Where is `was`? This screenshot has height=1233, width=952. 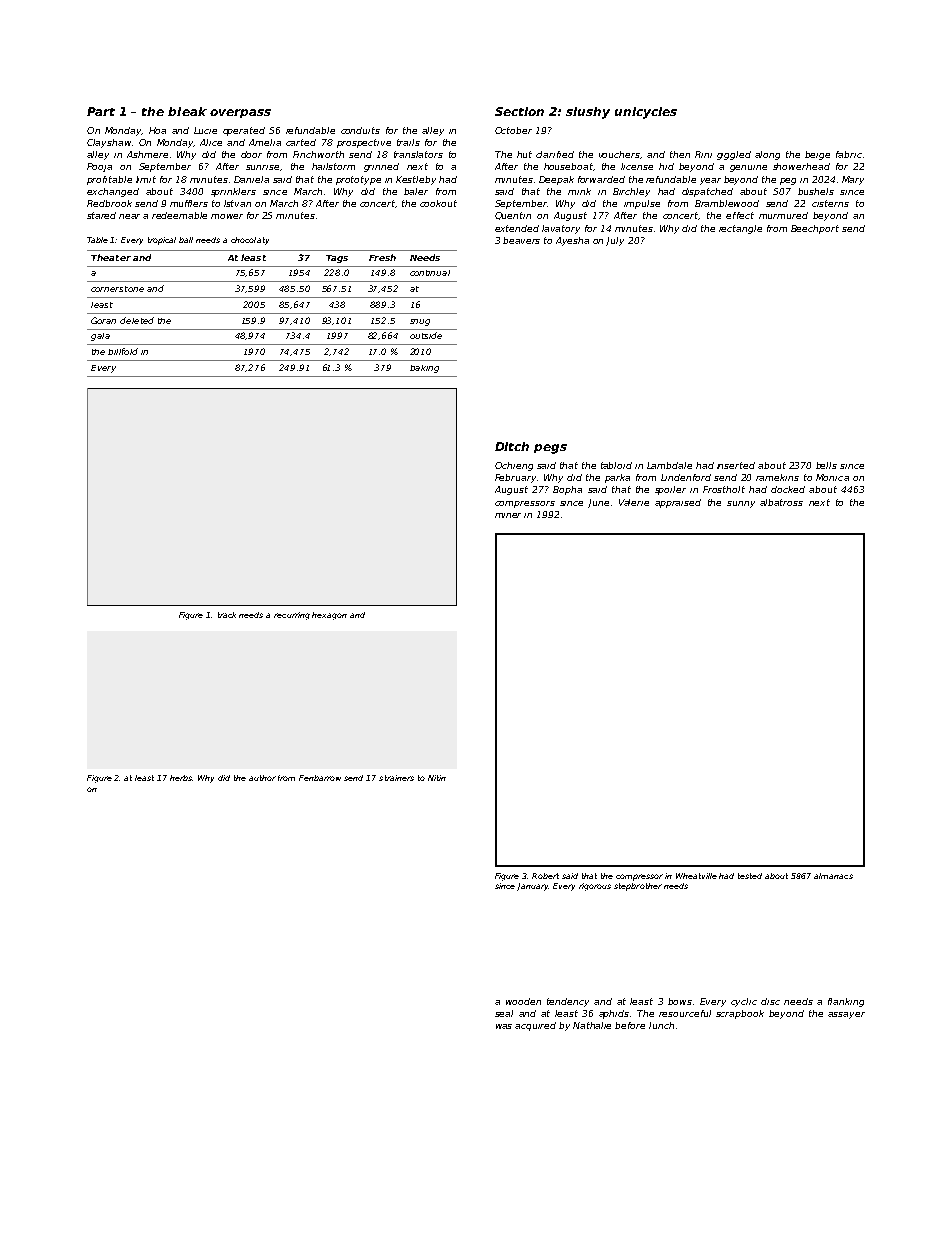 was is located at coordinates (504, 1026).
